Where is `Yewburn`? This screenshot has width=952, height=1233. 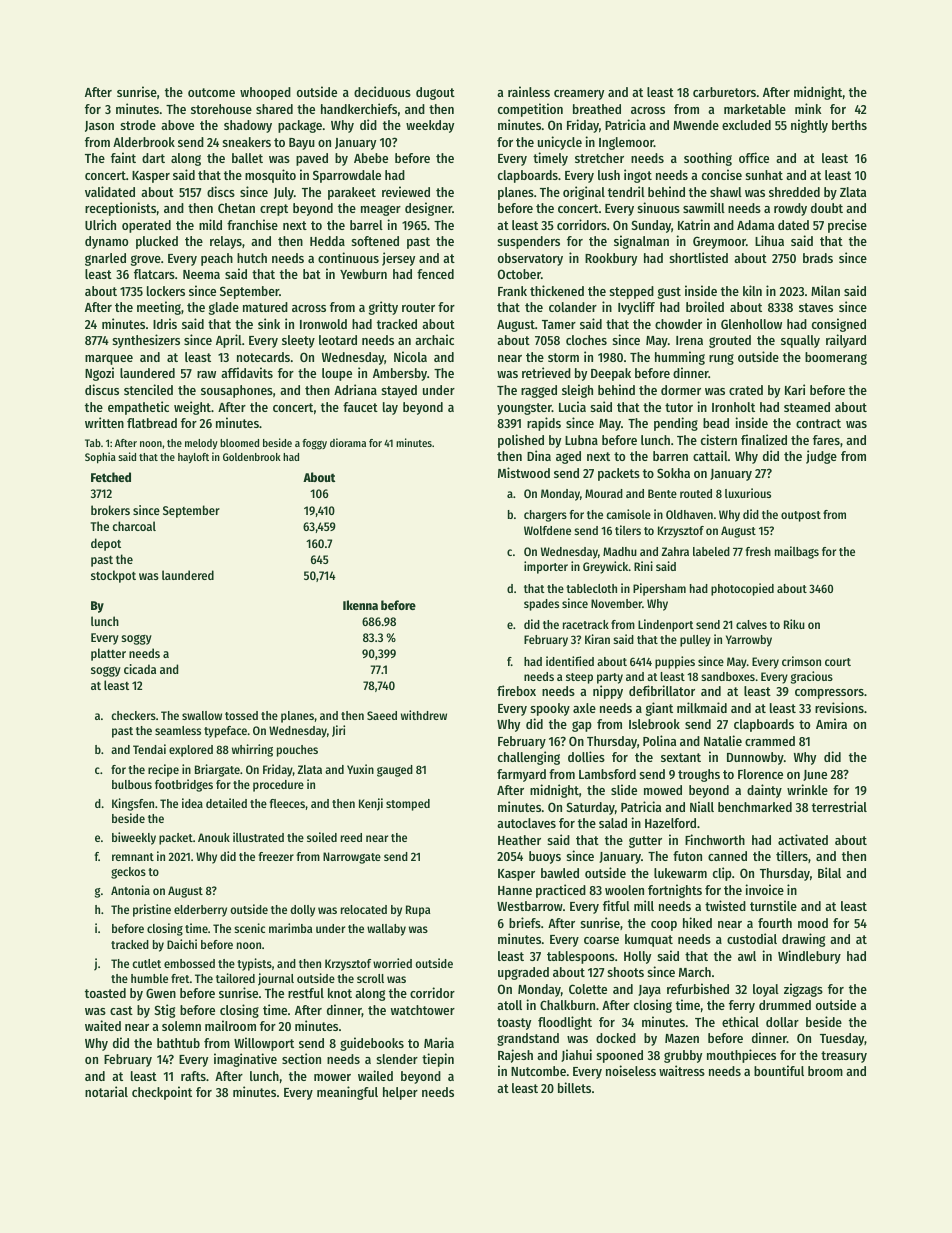
Yewburn is located at coordinates (363, 274).
